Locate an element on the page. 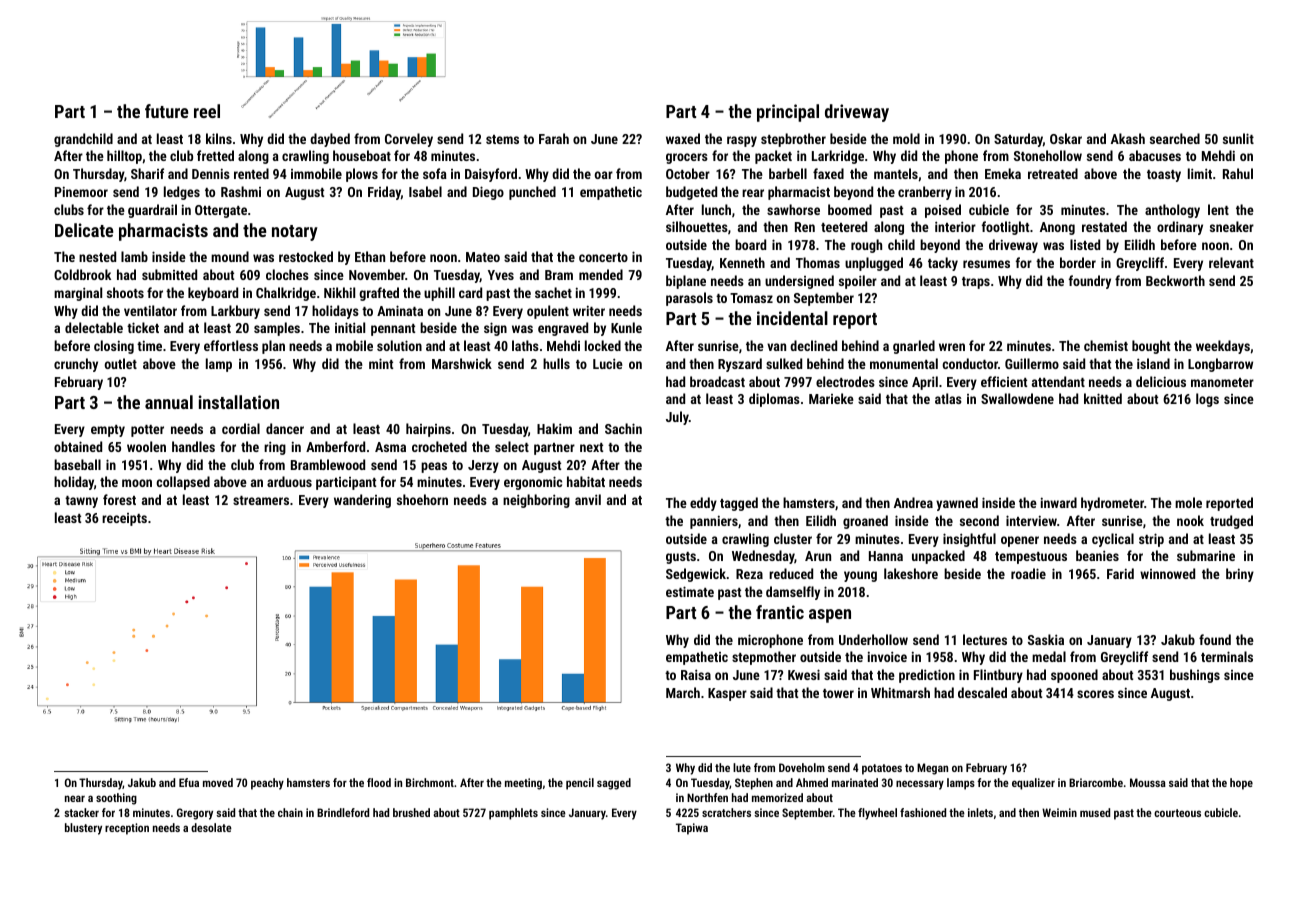 This page has width=1308, height=924. desolate is located at coordinates (211, 827).
